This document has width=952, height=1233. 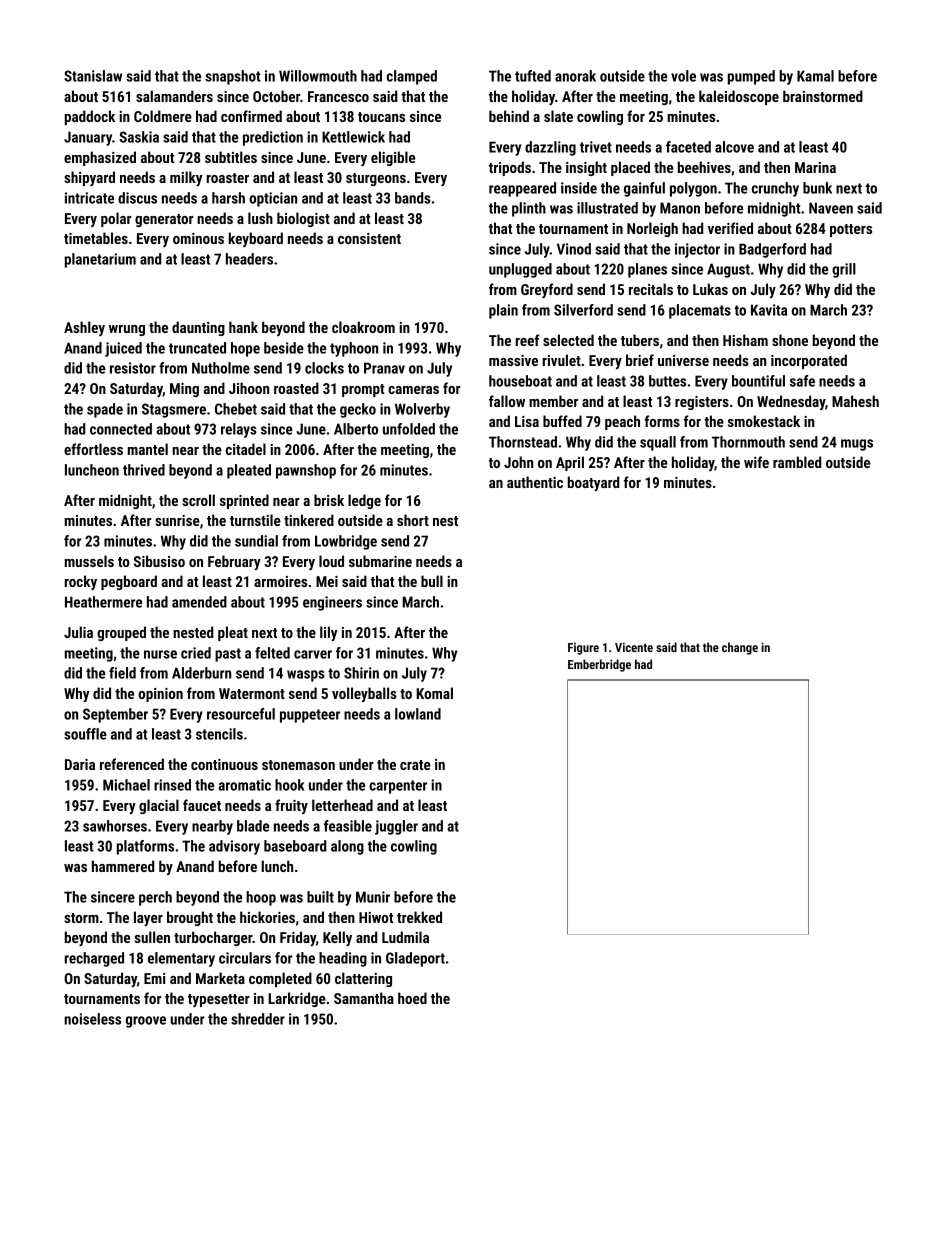 I want to click on Willowmouth, so click(x=318, y=76).
